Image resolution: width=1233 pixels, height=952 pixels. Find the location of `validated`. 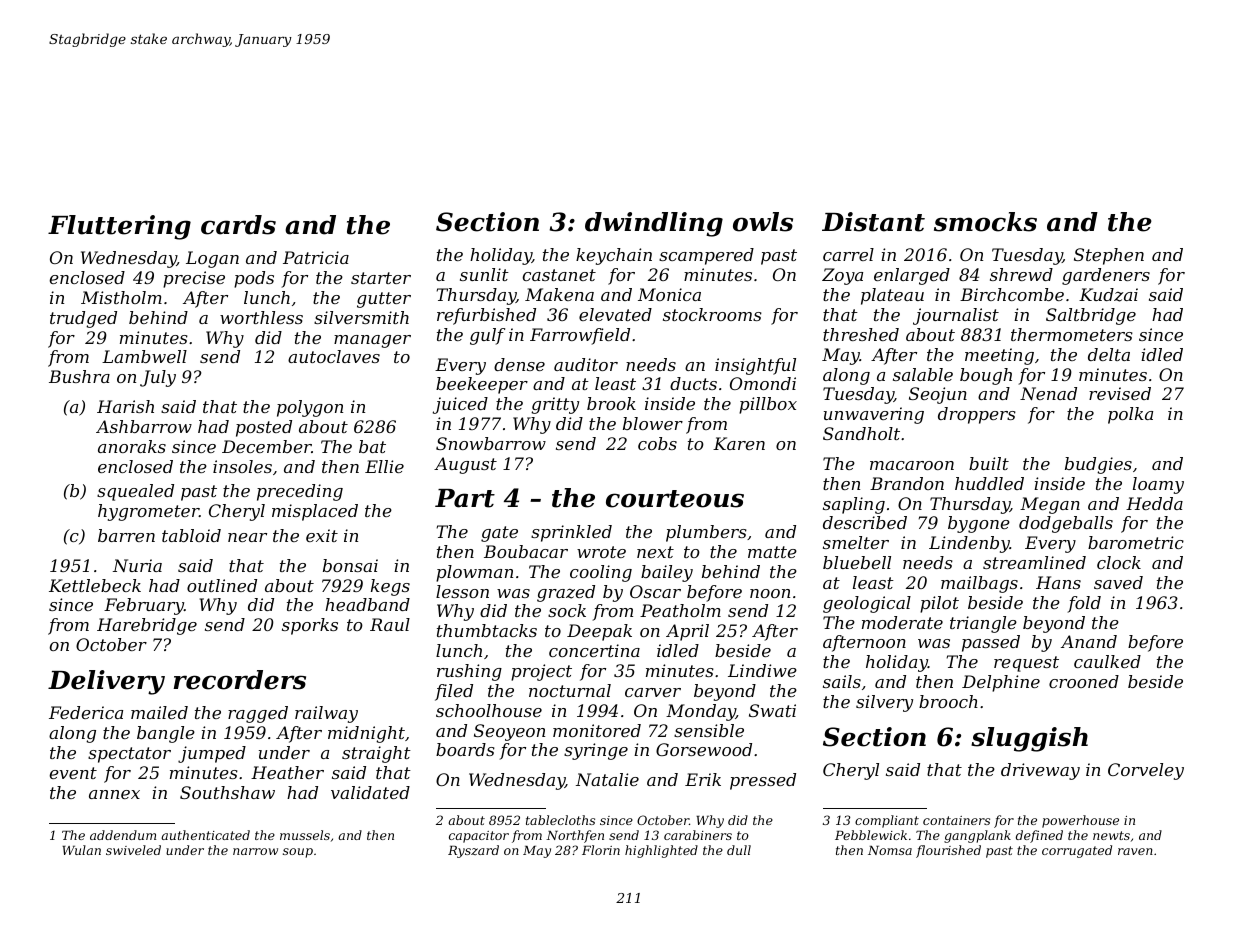

validated is located at coordinates (370, 792).
